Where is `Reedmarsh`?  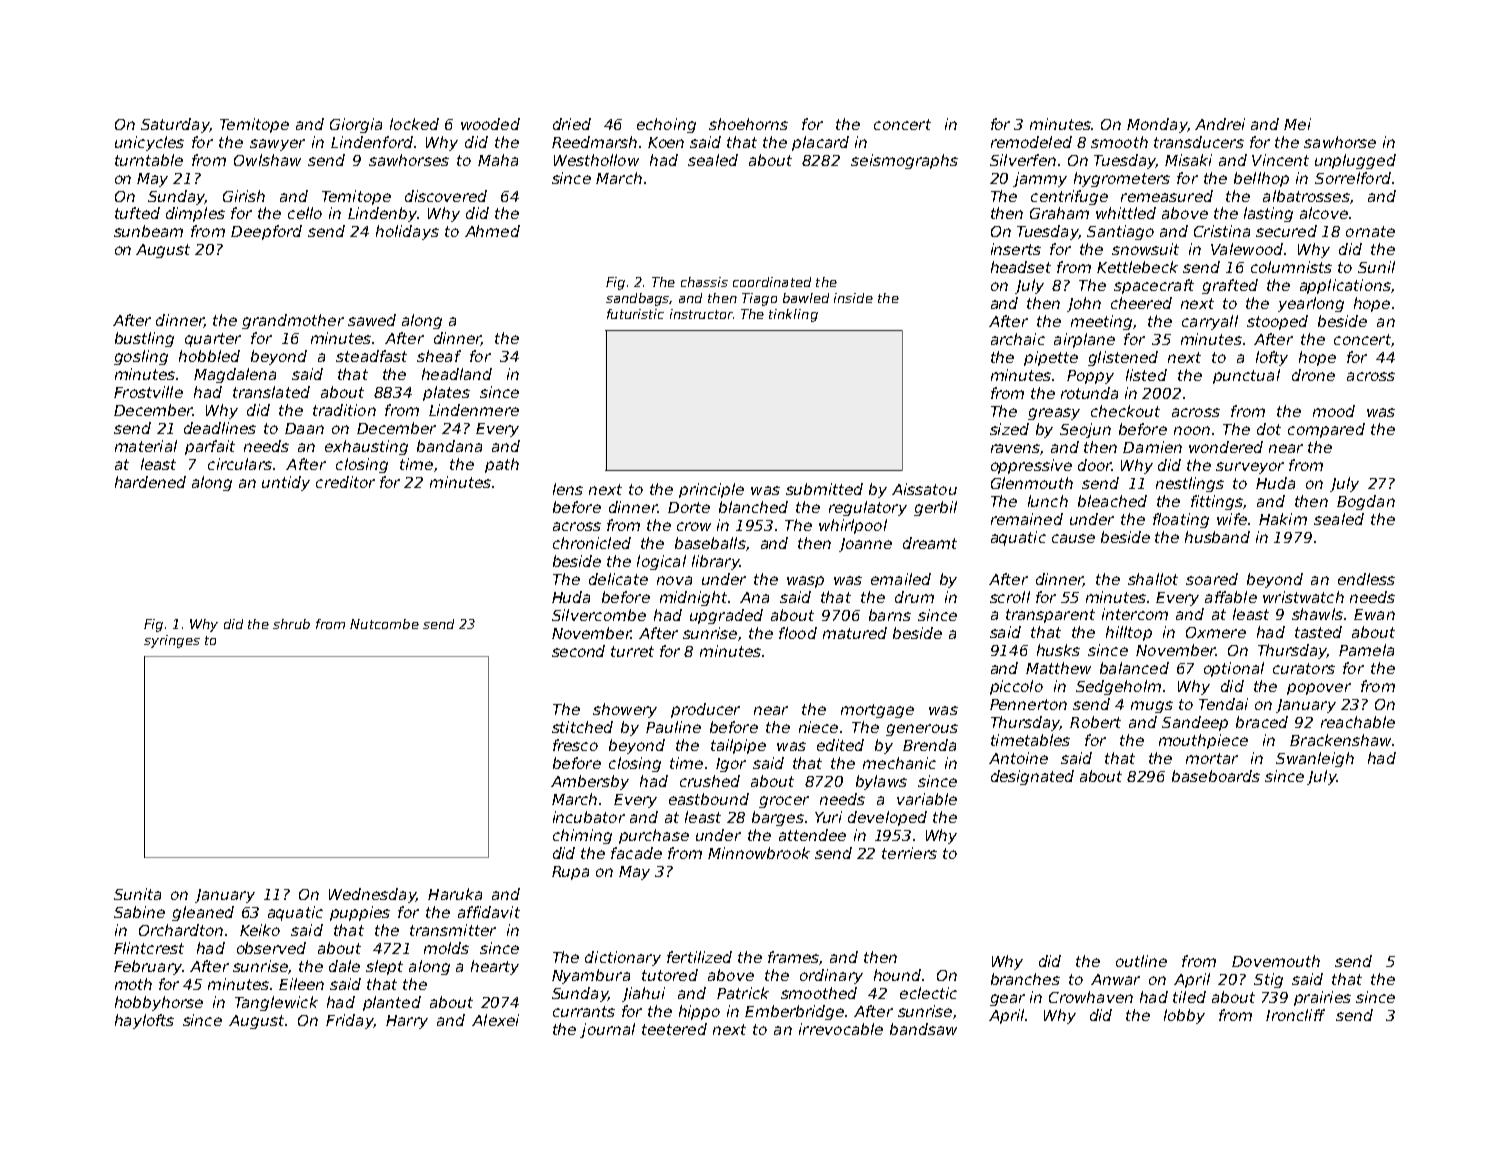 Reedmarsh is located at coordinates (594, 142).
